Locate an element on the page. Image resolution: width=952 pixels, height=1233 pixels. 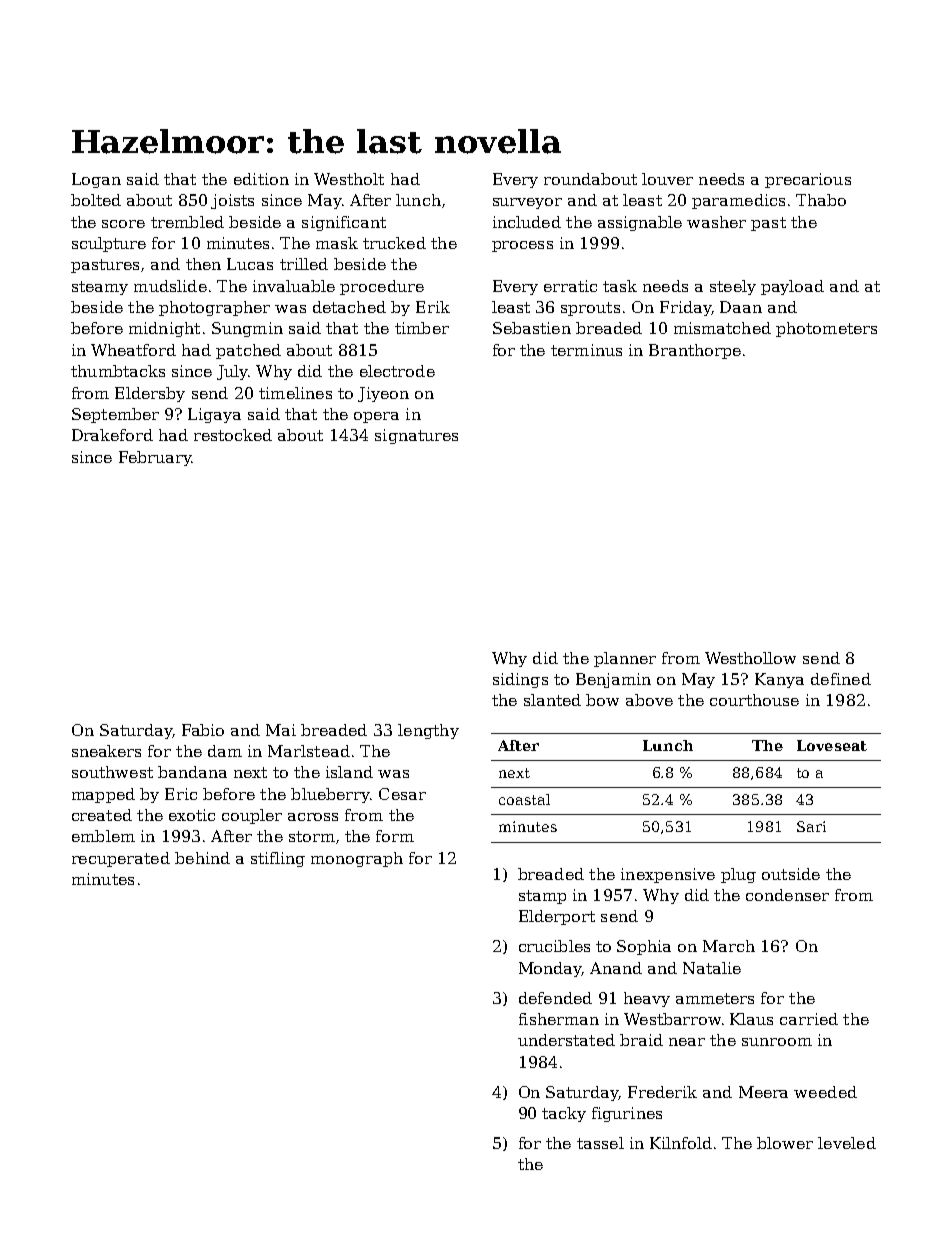
precarious is located at coordinates (808, 180).
